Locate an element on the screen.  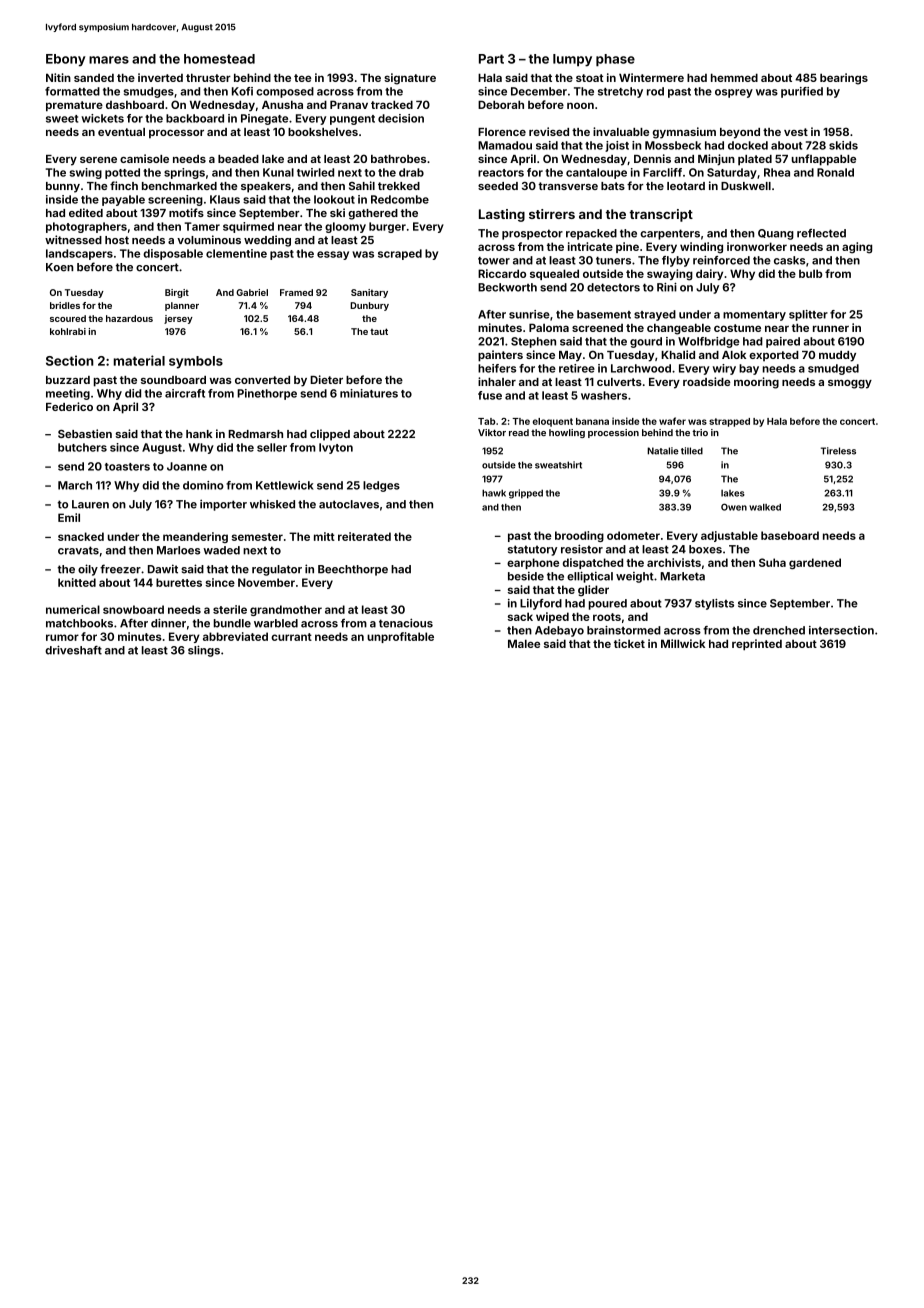
photographers is located at coordinates (86, 227).
